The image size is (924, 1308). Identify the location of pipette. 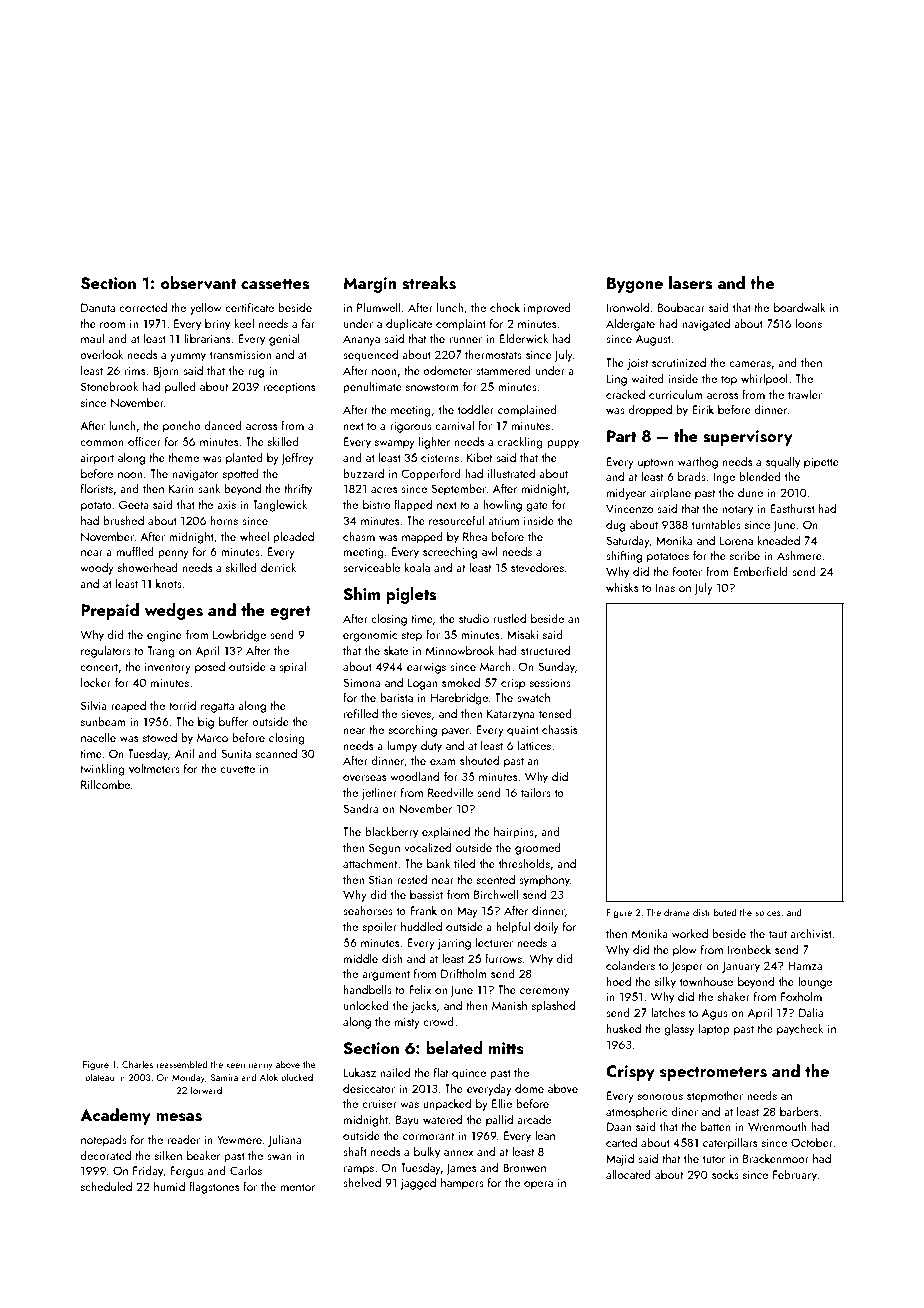
(821, 463).
